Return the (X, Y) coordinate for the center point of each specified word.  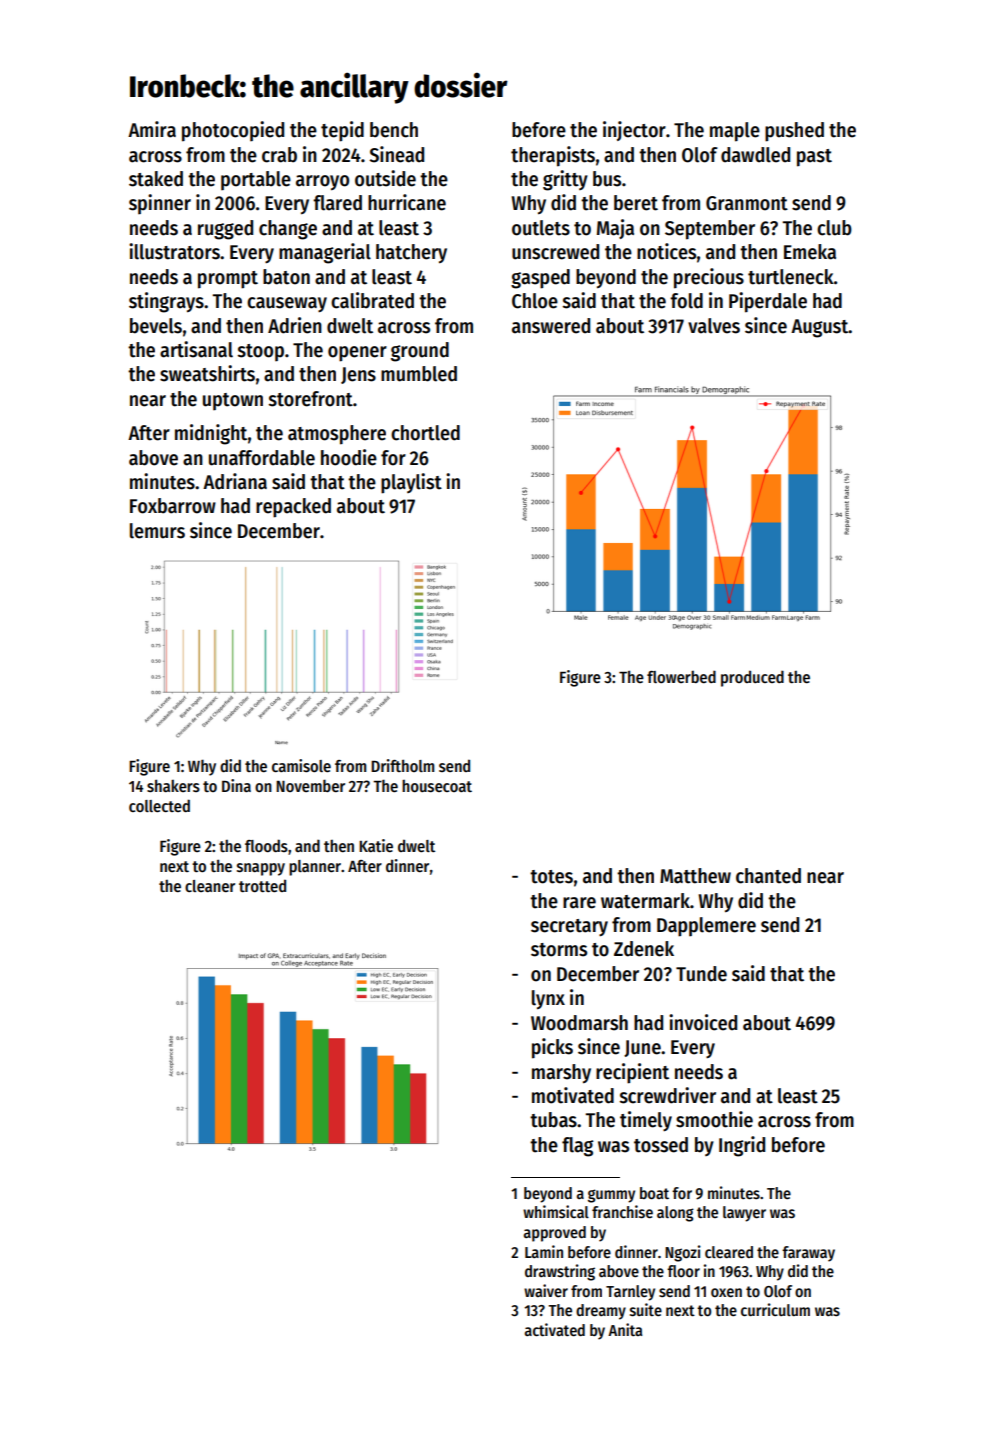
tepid (342, 131)
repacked (293, 508)
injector (634, 131)
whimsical (556, 1211)
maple (735, 132)
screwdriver (668, 1095)
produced (752, 678)
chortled (425, 433)
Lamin (544, 1251)
